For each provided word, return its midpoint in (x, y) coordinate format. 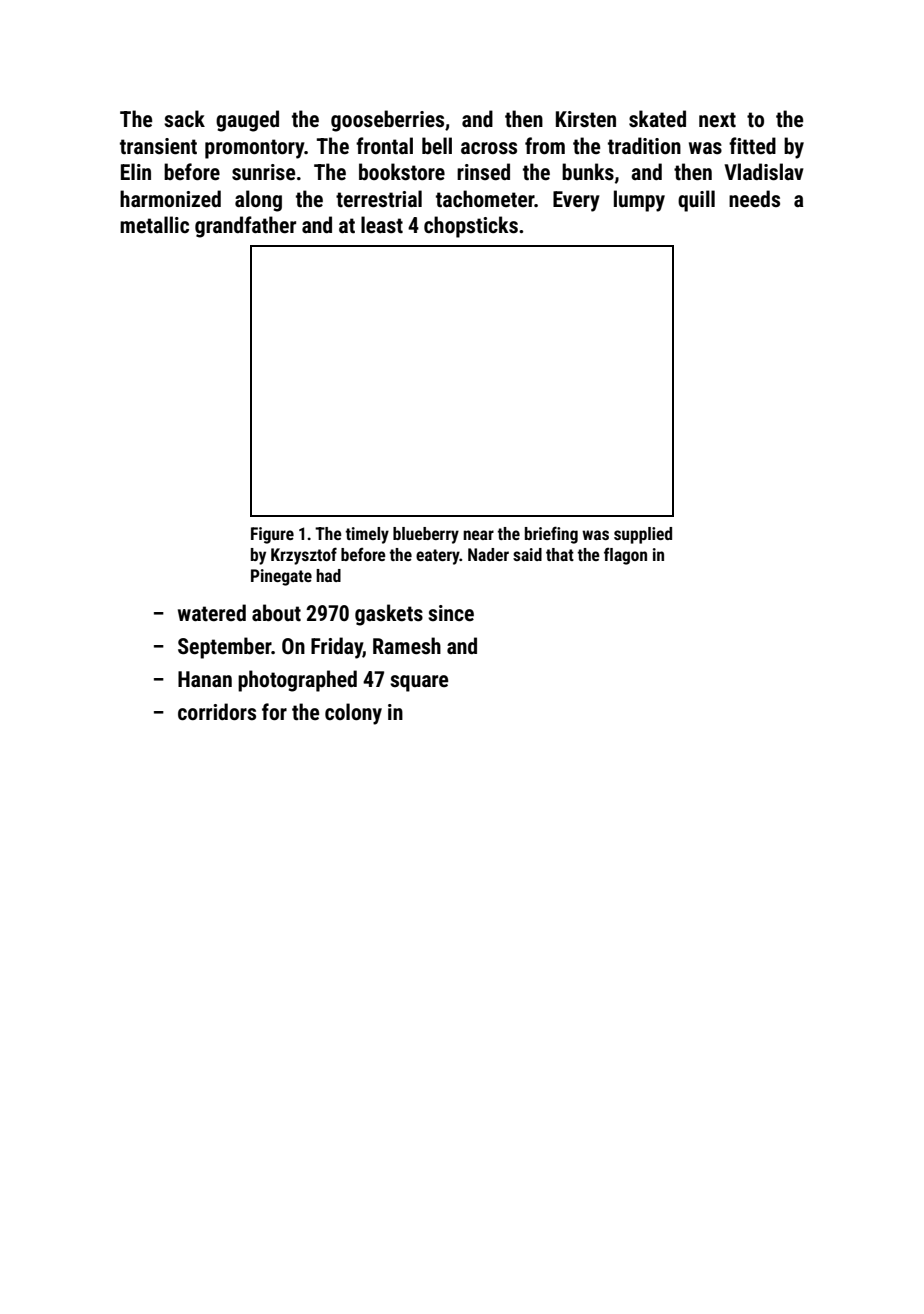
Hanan (205, 679)
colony (353, 714)
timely (367, 535)
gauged (247, 121)
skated (657, 119)
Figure (272, 535)
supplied (643, 535)
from (545, 145)
